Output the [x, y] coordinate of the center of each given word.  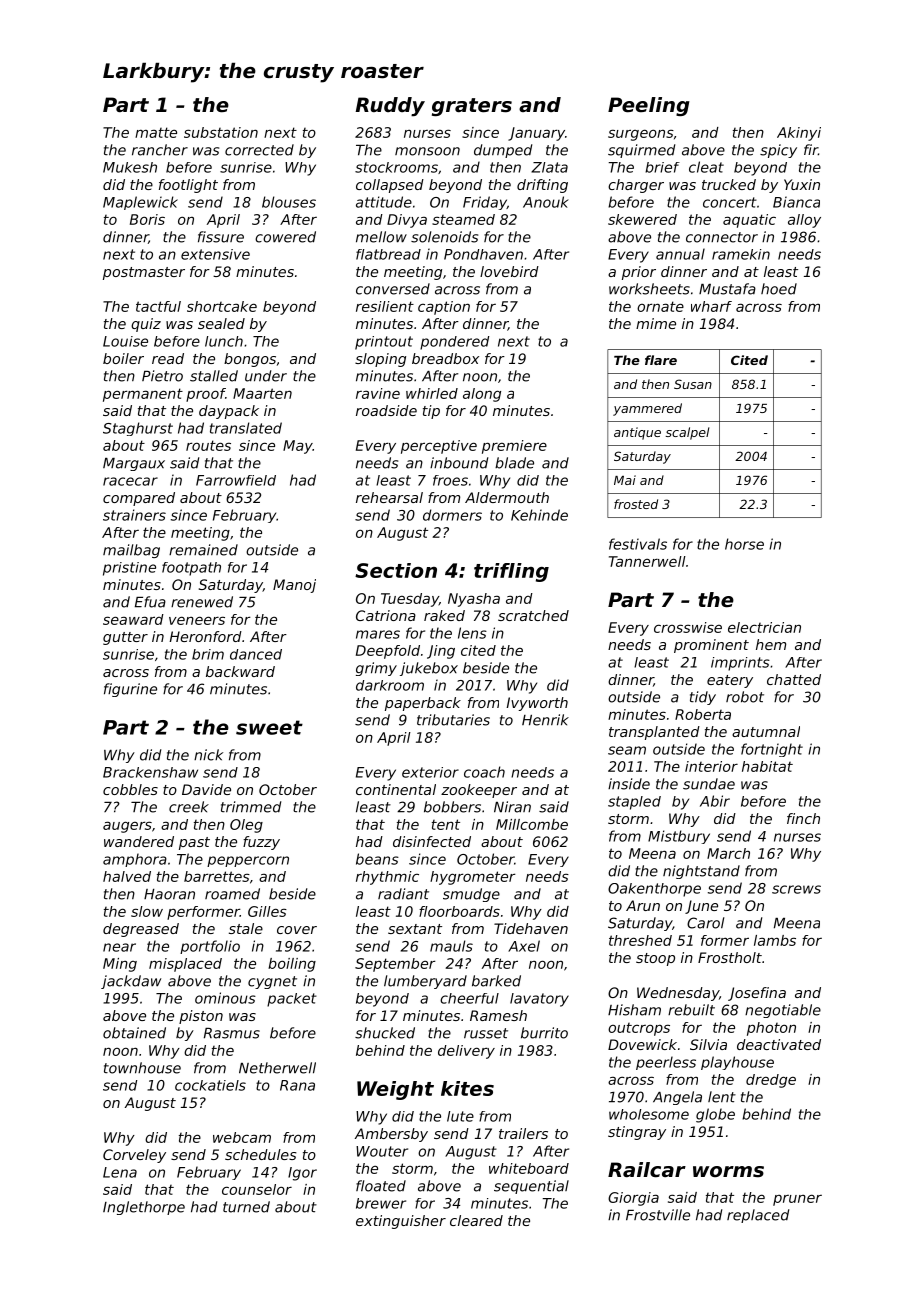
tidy [703, 698]
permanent [143, 395]
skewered [642, 219]
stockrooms [396, 167]
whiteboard [529, 1168]
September [395, 965]
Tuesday [410, 600]
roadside [386, 410]
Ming [120, 965]
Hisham [634, 1010]
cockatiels [210, 1085]
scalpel [687, 433]
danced [256, 654]
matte [156, 132]
